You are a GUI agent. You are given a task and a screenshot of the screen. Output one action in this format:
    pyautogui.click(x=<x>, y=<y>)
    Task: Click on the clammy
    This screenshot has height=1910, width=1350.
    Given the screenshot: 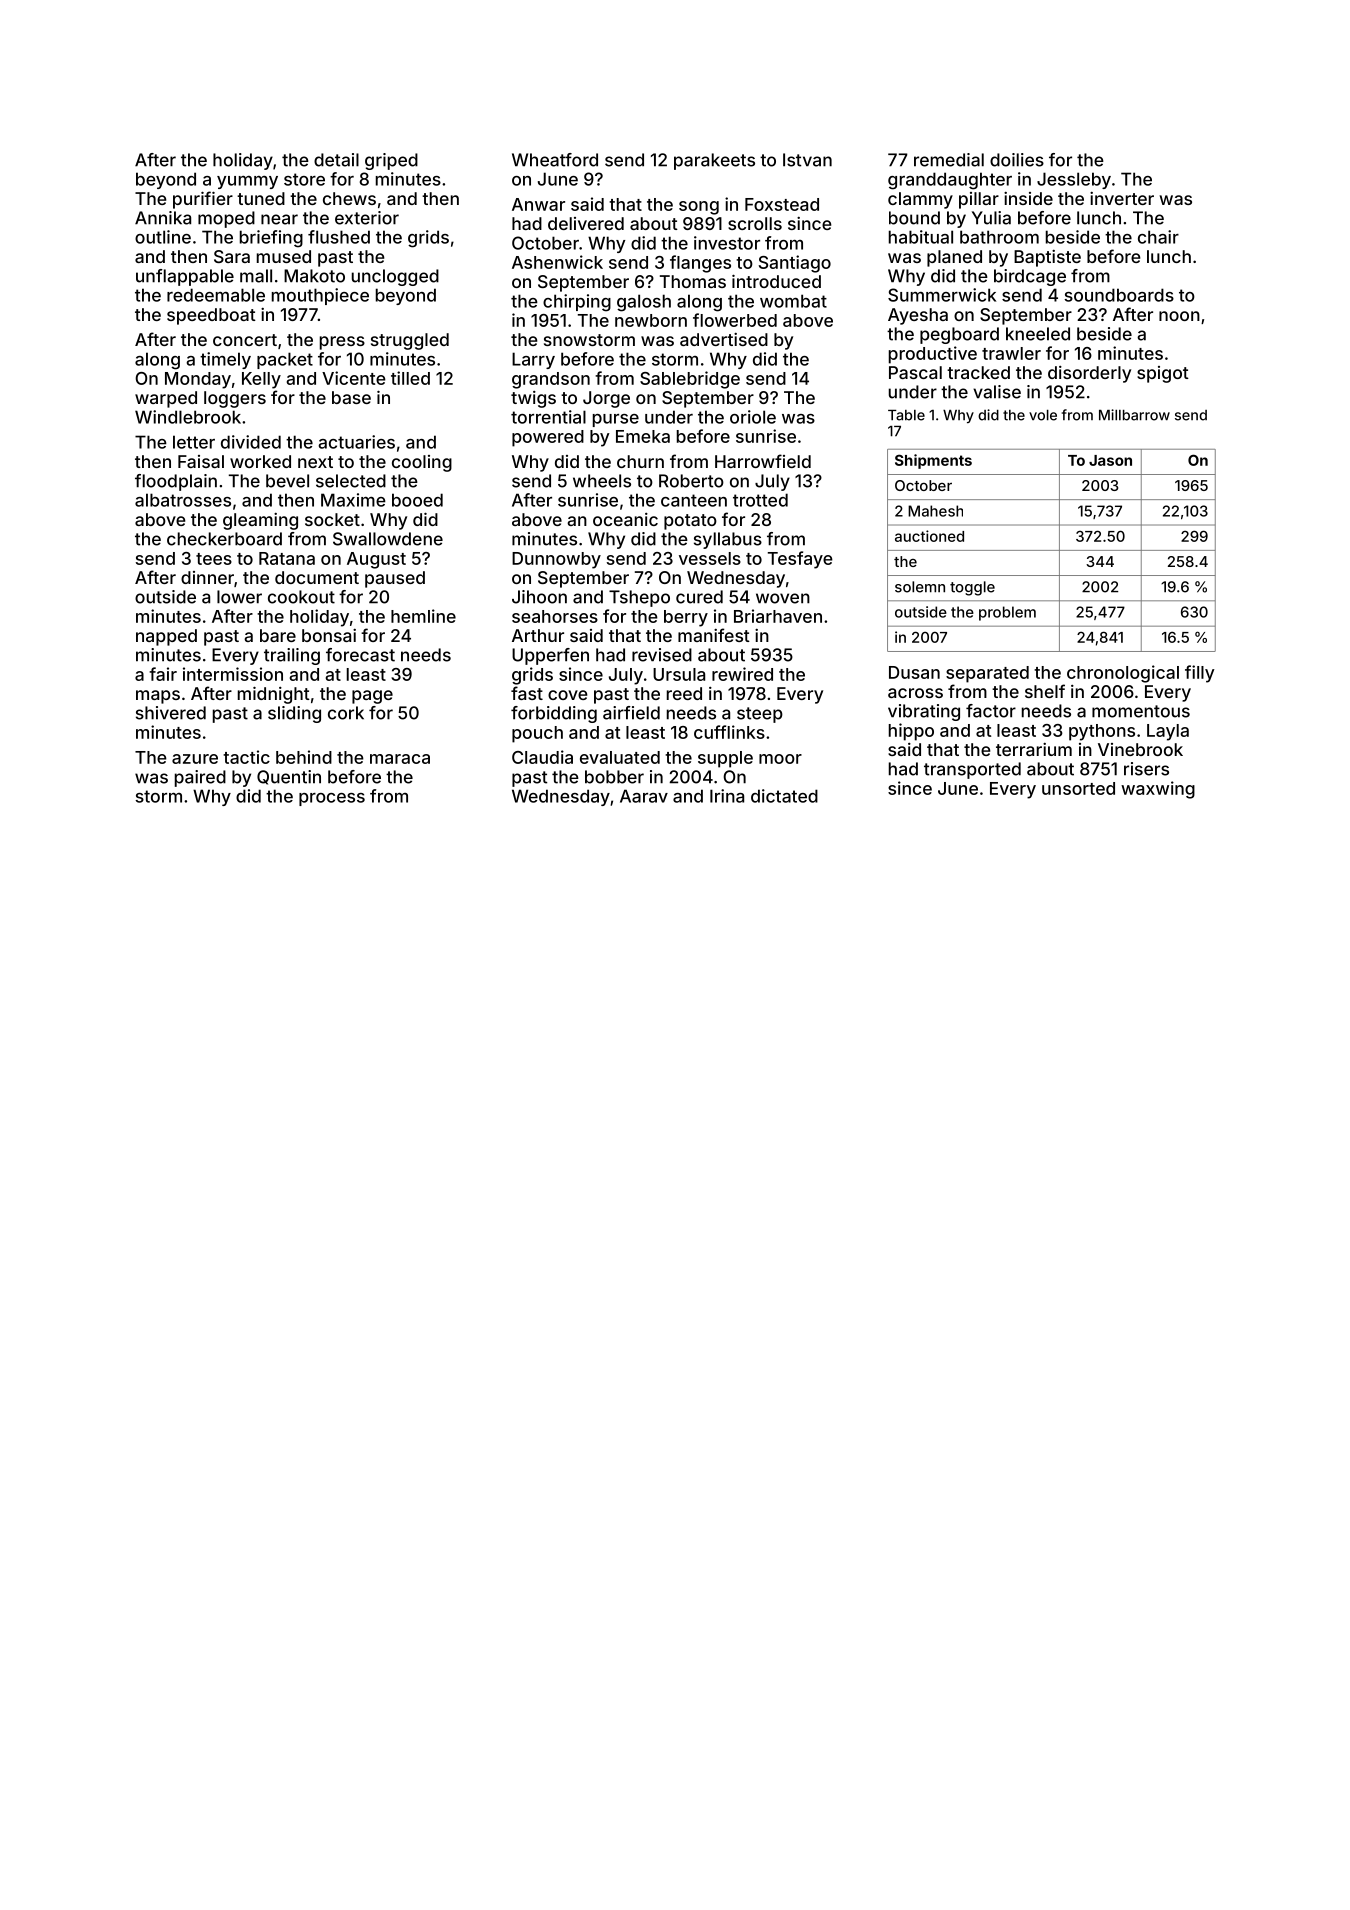 What is the action you would take?
    pyautogui.click(x=920, y=200)
